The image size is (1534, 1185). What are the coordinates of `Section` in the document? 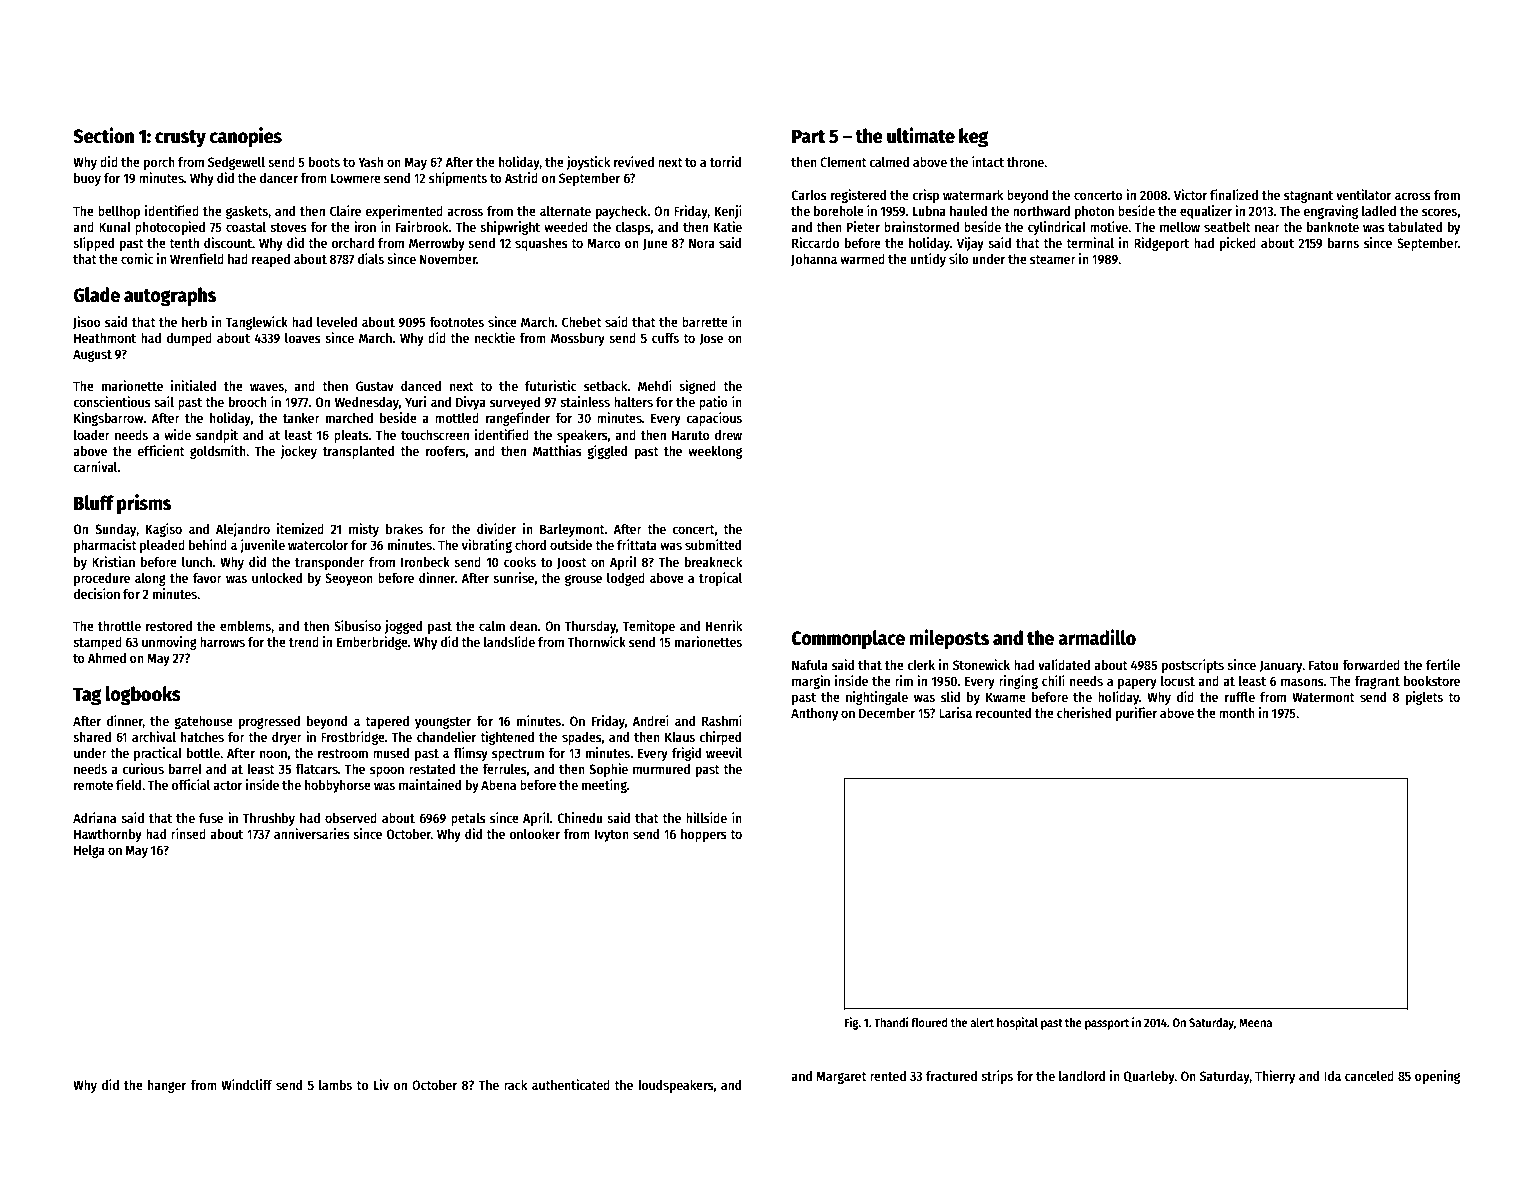 It's located at (103, 135).
